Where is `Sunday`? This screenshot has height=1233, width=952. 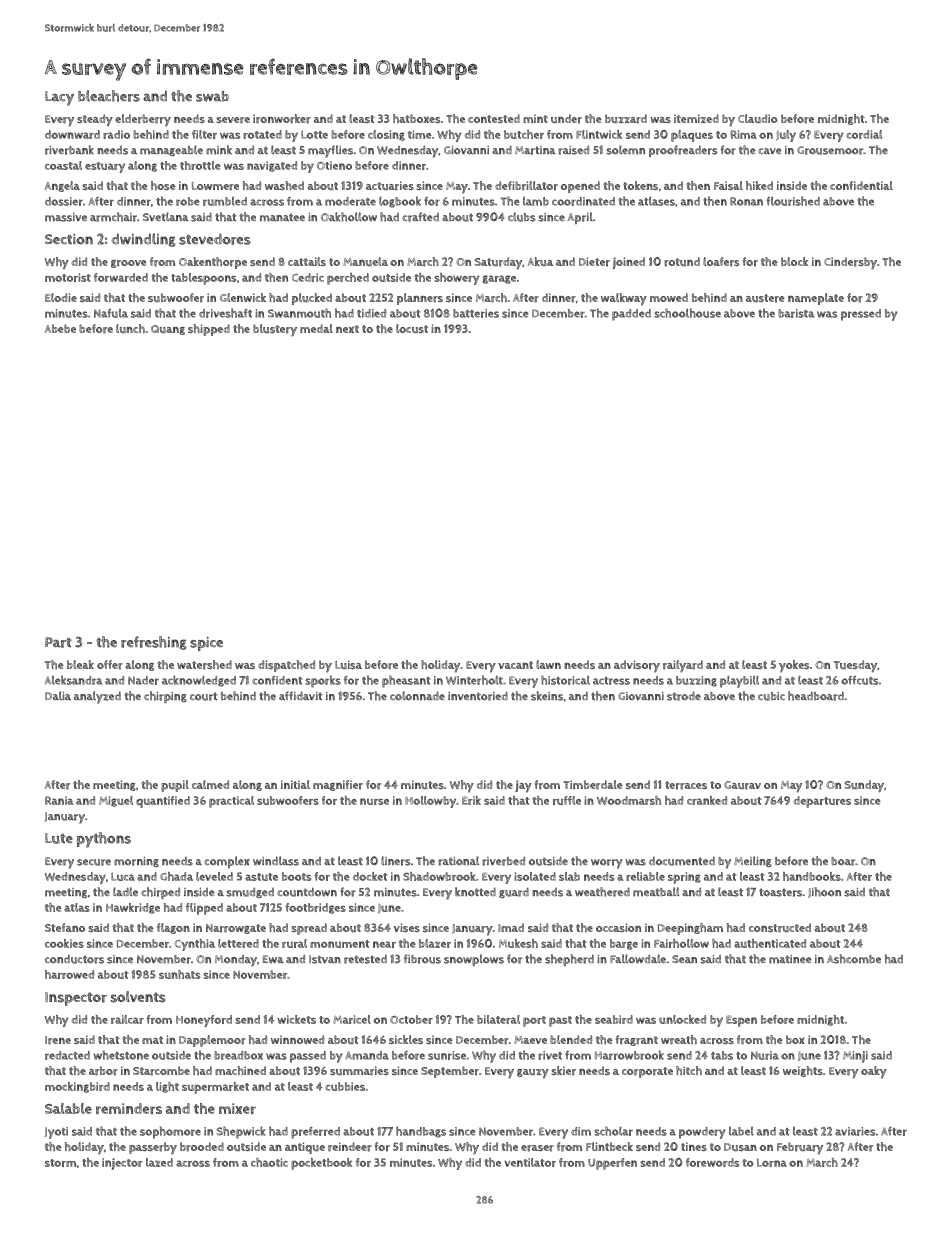 Sunday is located at coordinates (864, 786).
